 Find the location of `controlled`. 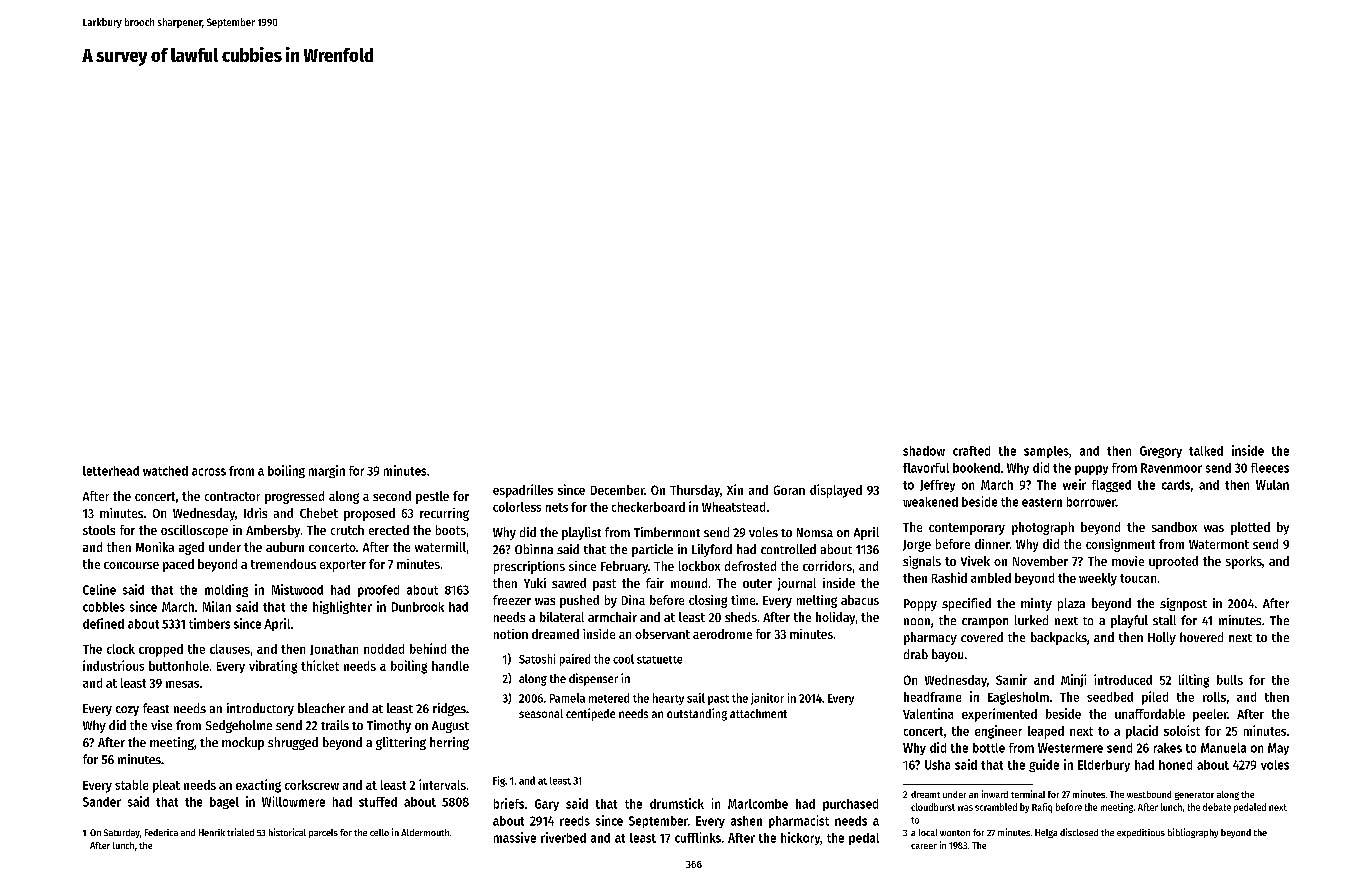

controlled is located at coordinates (788, 549).
